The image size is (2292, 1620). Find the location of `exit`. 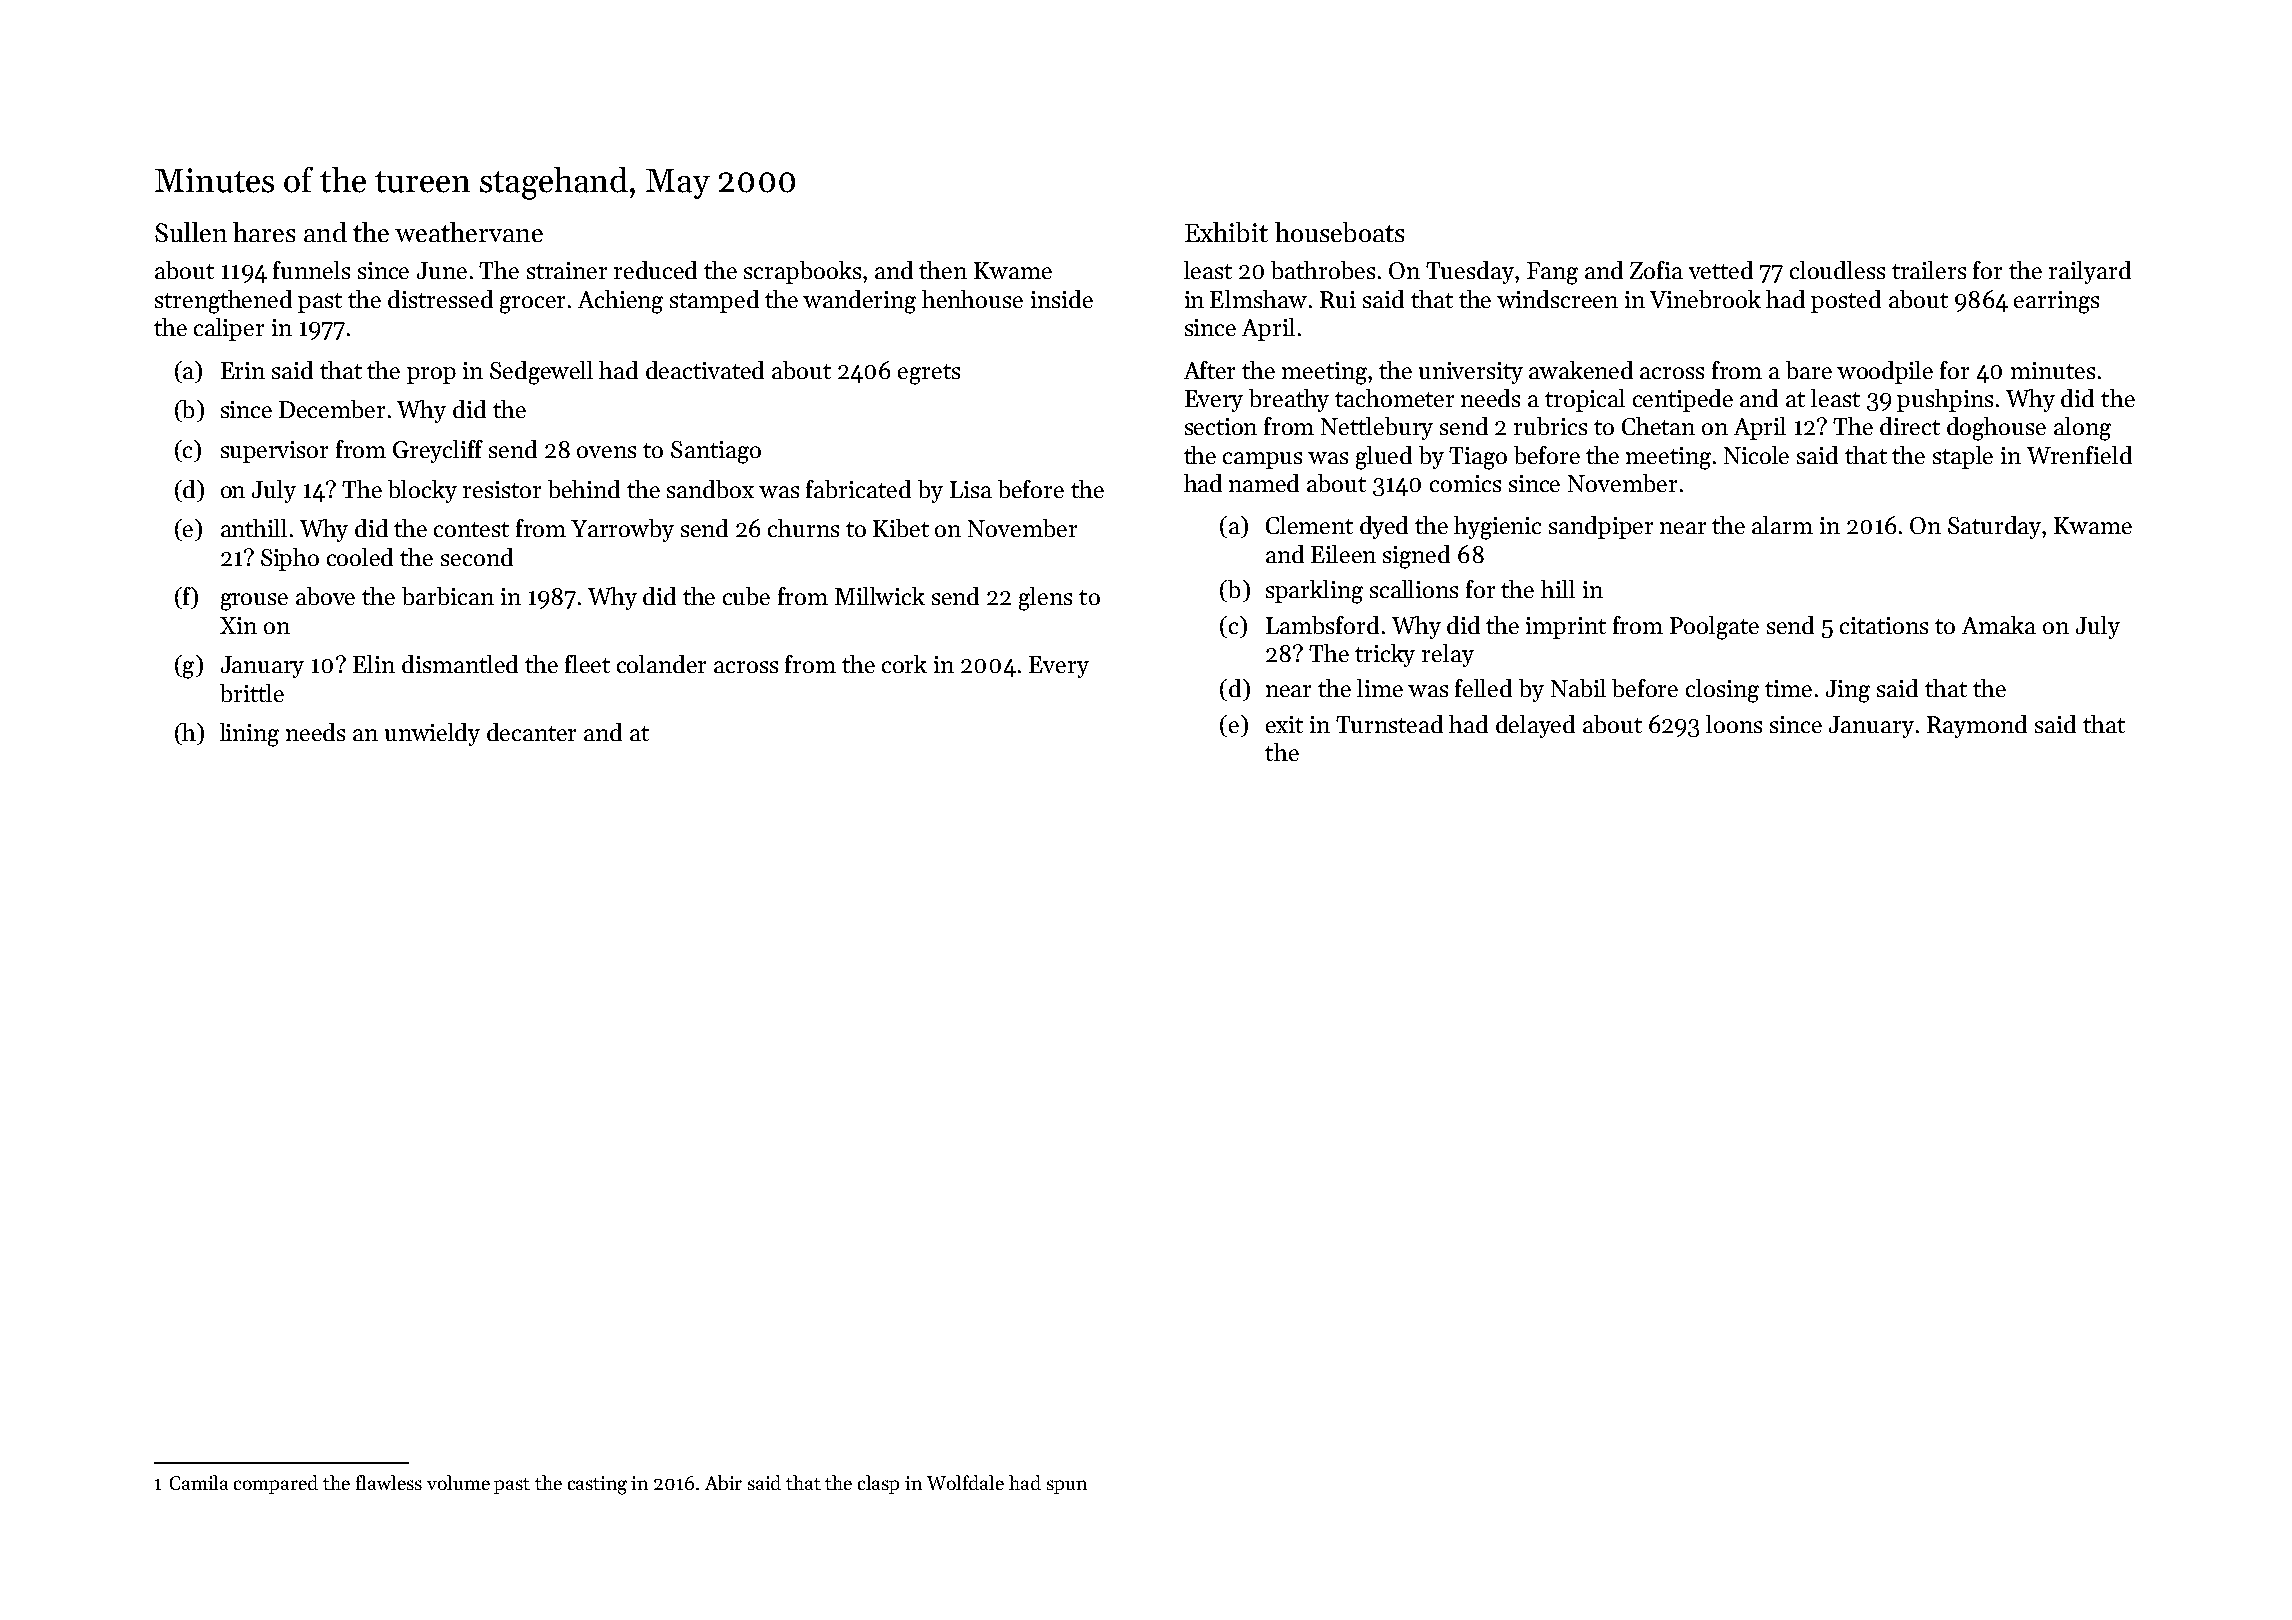

exit is located at coordinates (1284, 724).
